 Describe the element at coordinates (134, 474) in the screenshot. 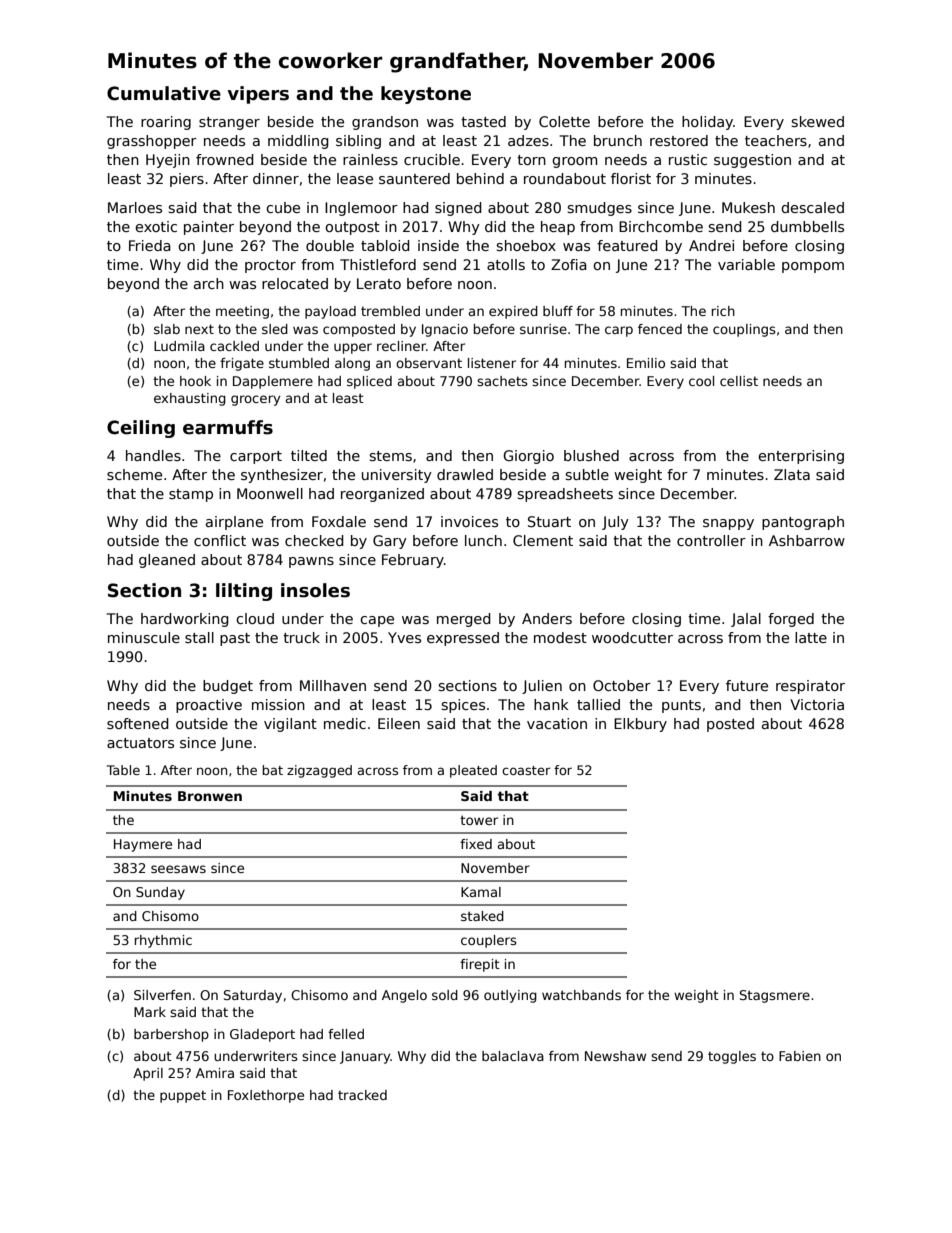

I see `scheme` at that location.
